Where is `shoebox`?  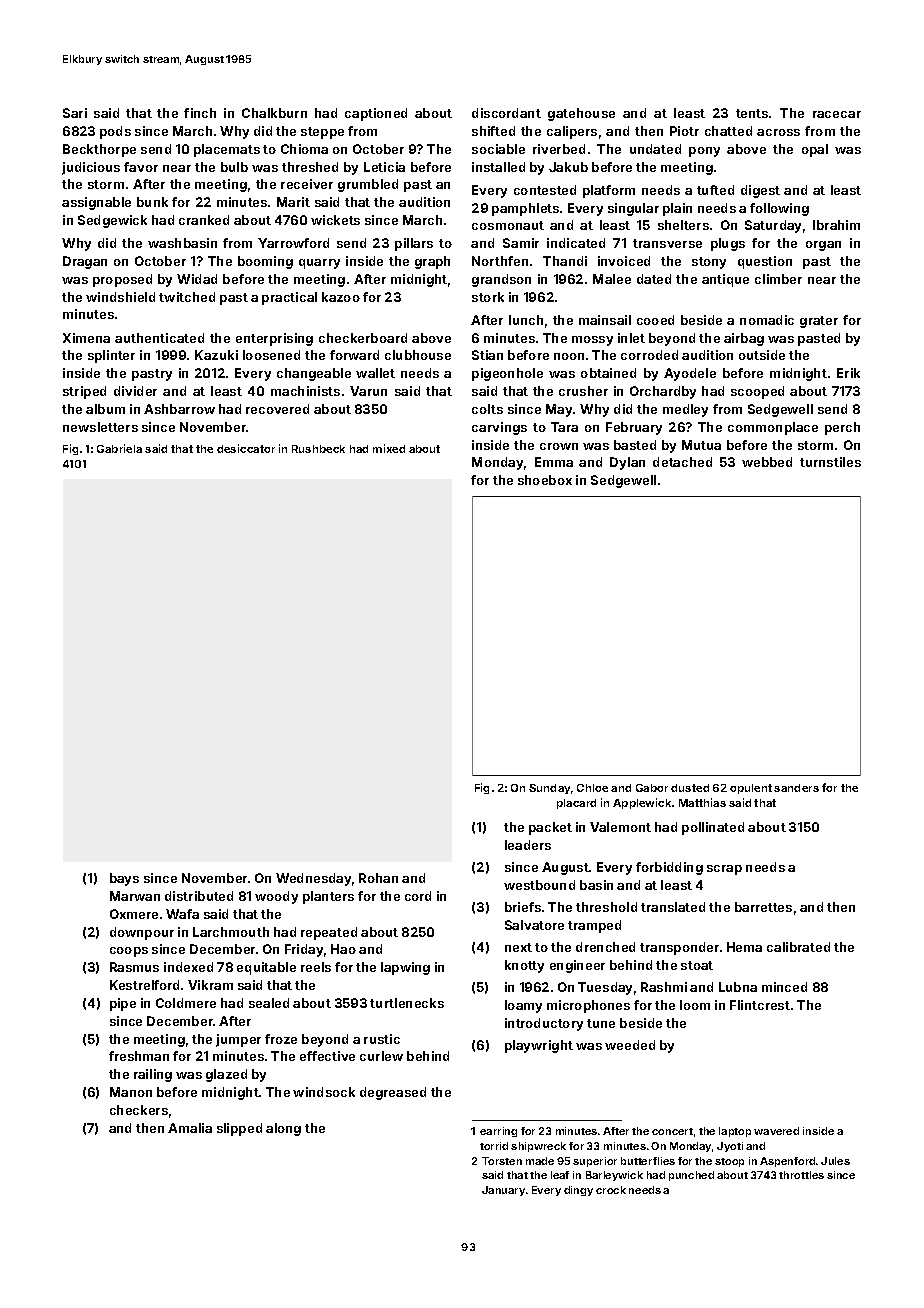 shoebox is located at coordinates (545, 480).
